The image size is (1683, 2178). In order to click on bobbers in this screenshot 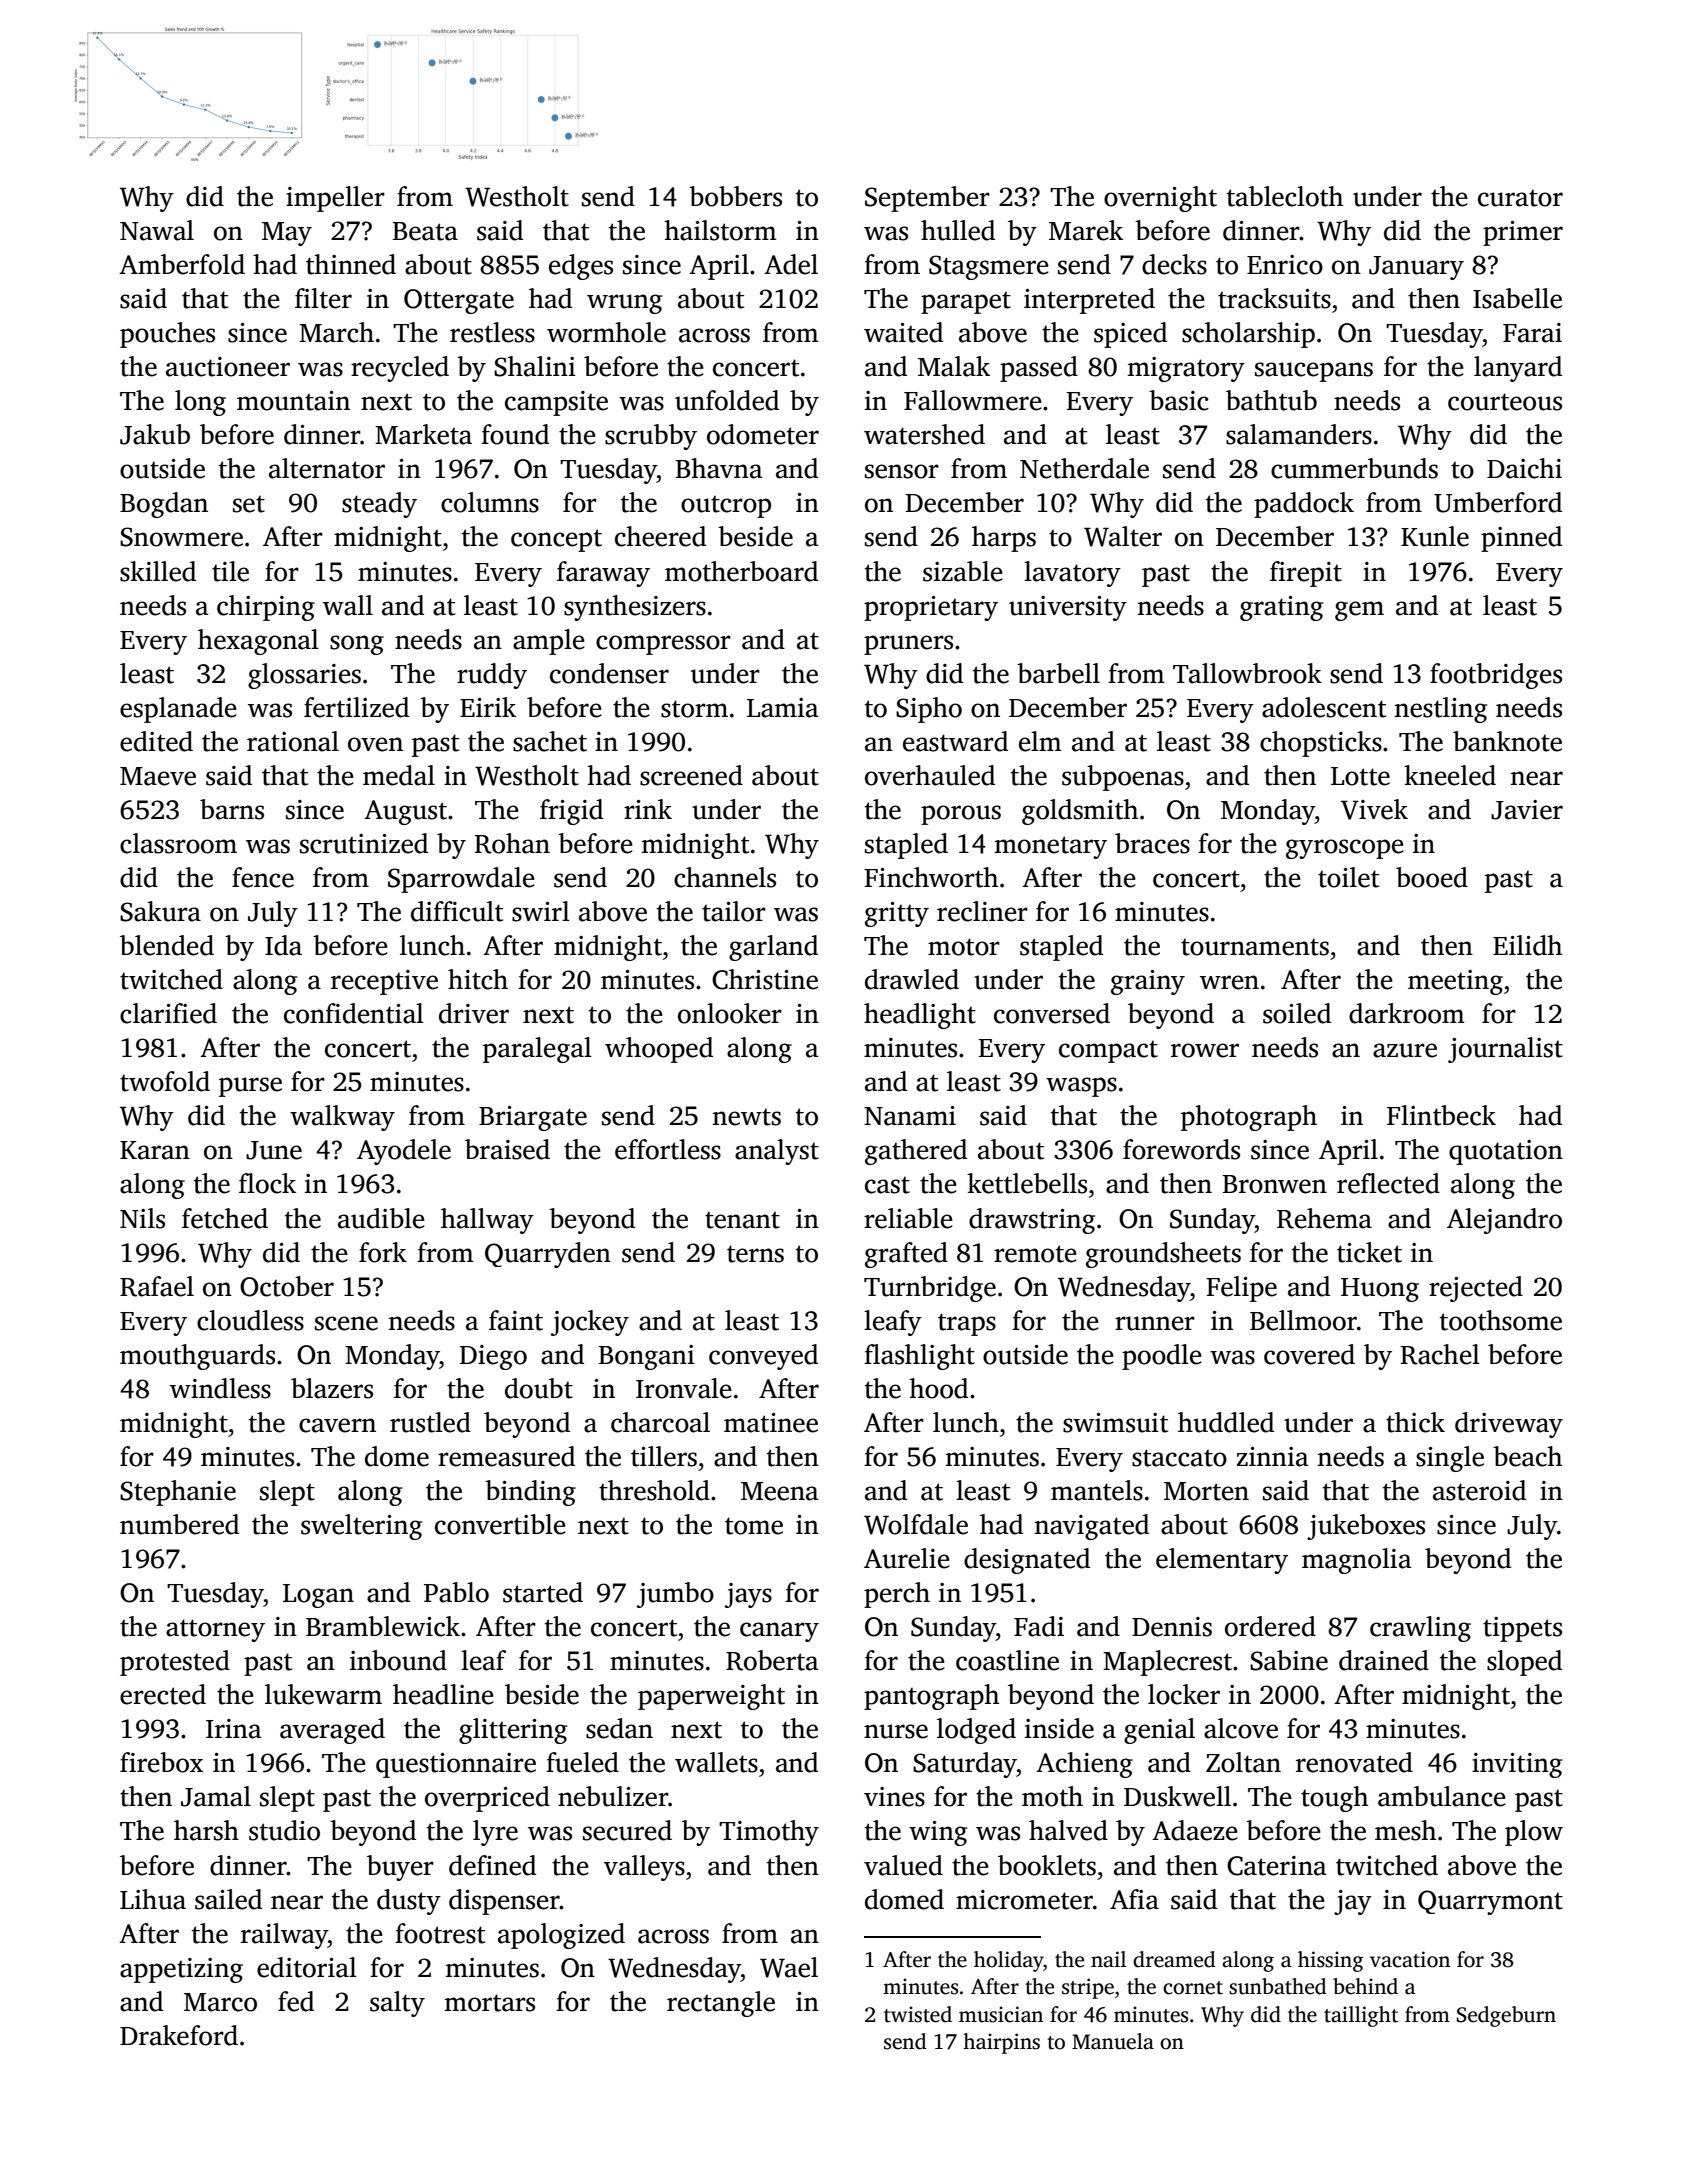, I will do `click(735, 196)`.
